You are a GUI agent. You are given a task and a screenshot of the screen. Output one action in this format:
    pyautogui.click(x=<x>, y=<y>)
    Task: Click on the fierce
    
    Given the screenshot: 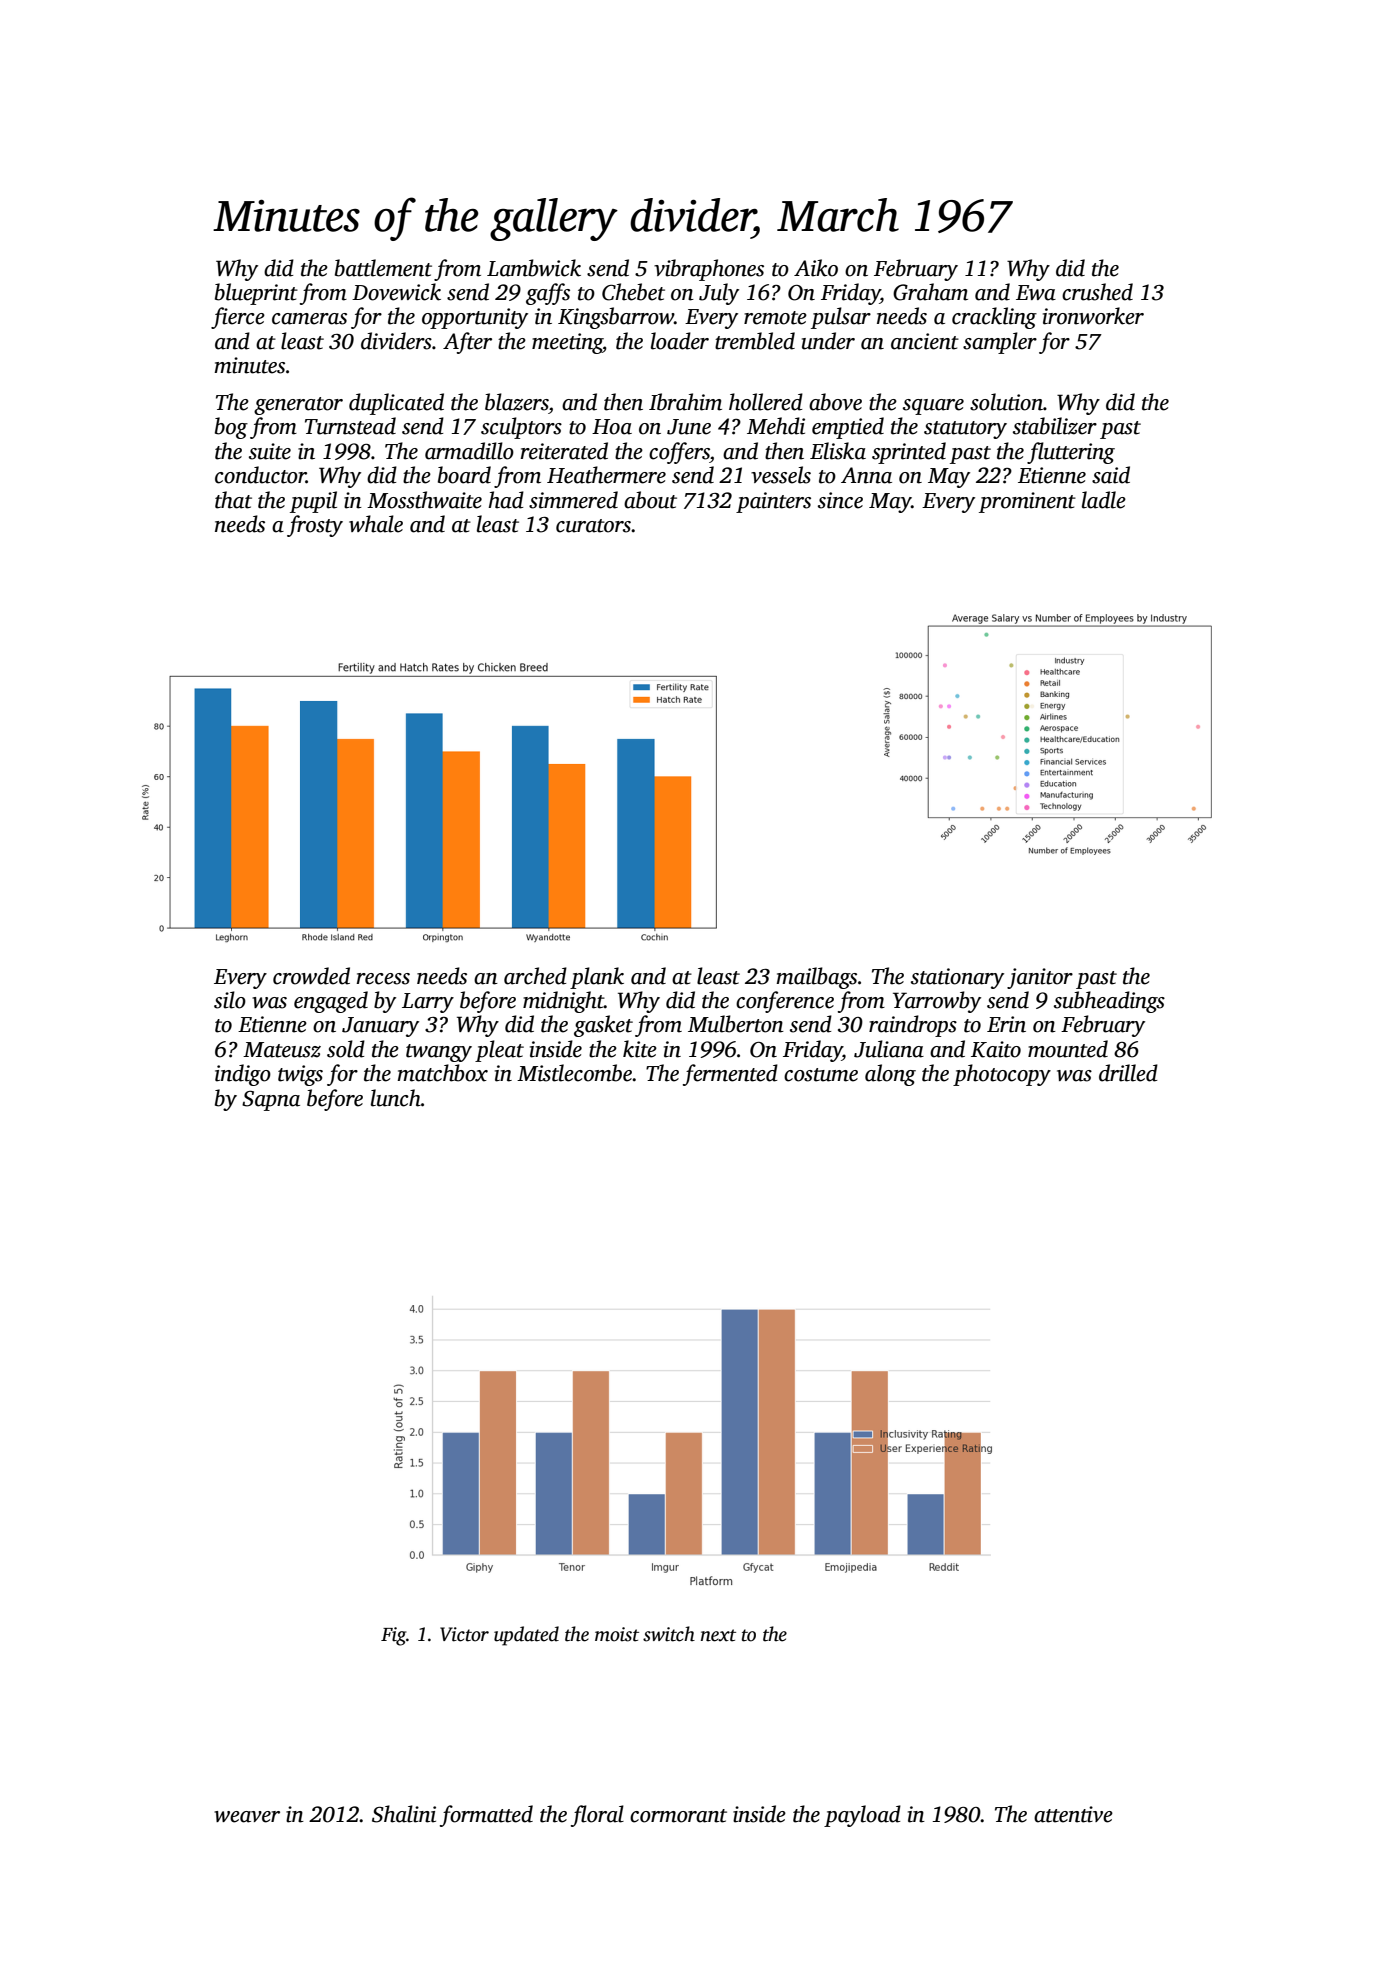 What is the action you would take?
    pyautogui.click(x=238, y=318)
